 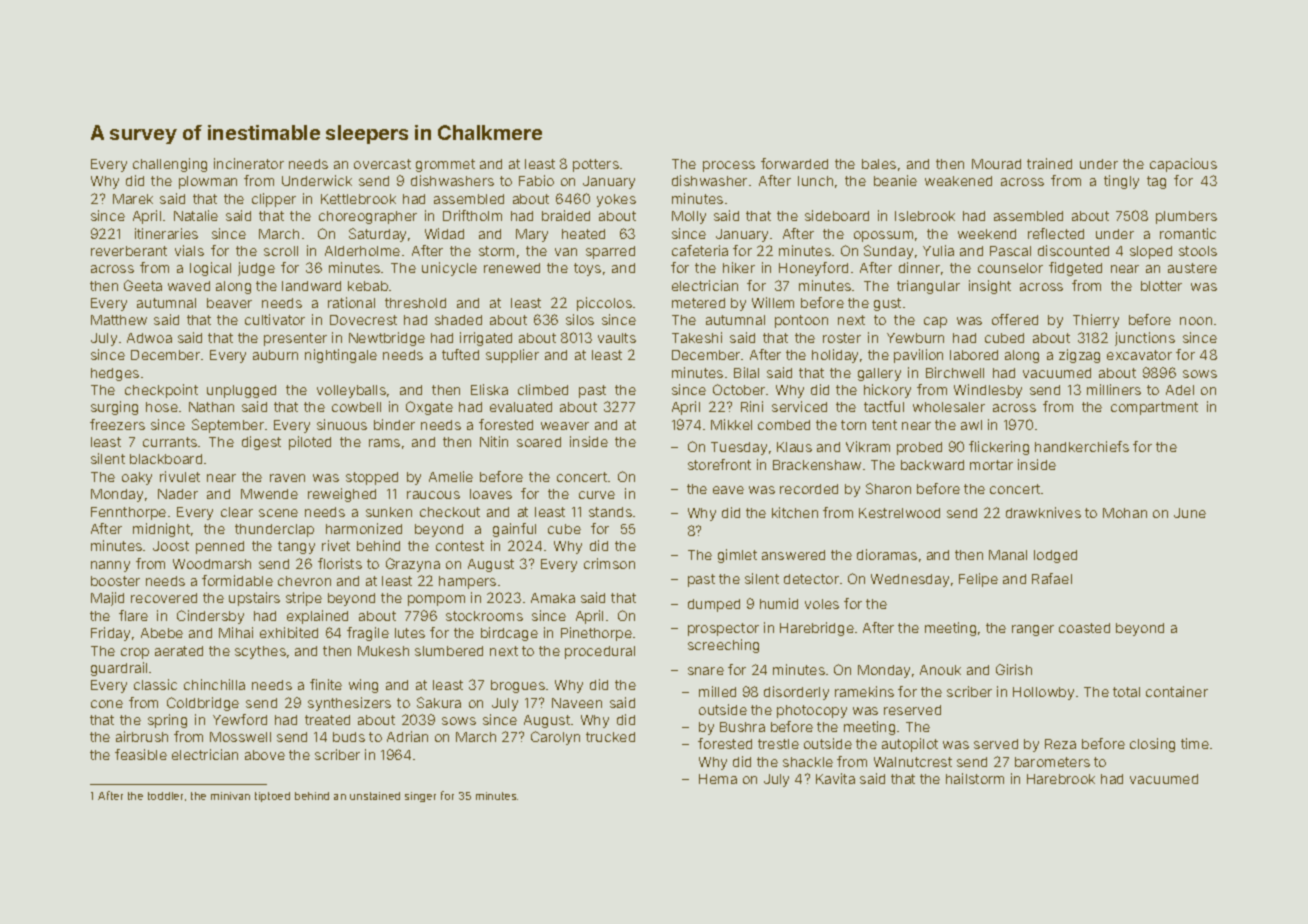 What do you see at coordinates (274, 200) in the image?
I see `clipper` at bounding box center [274, 200].
